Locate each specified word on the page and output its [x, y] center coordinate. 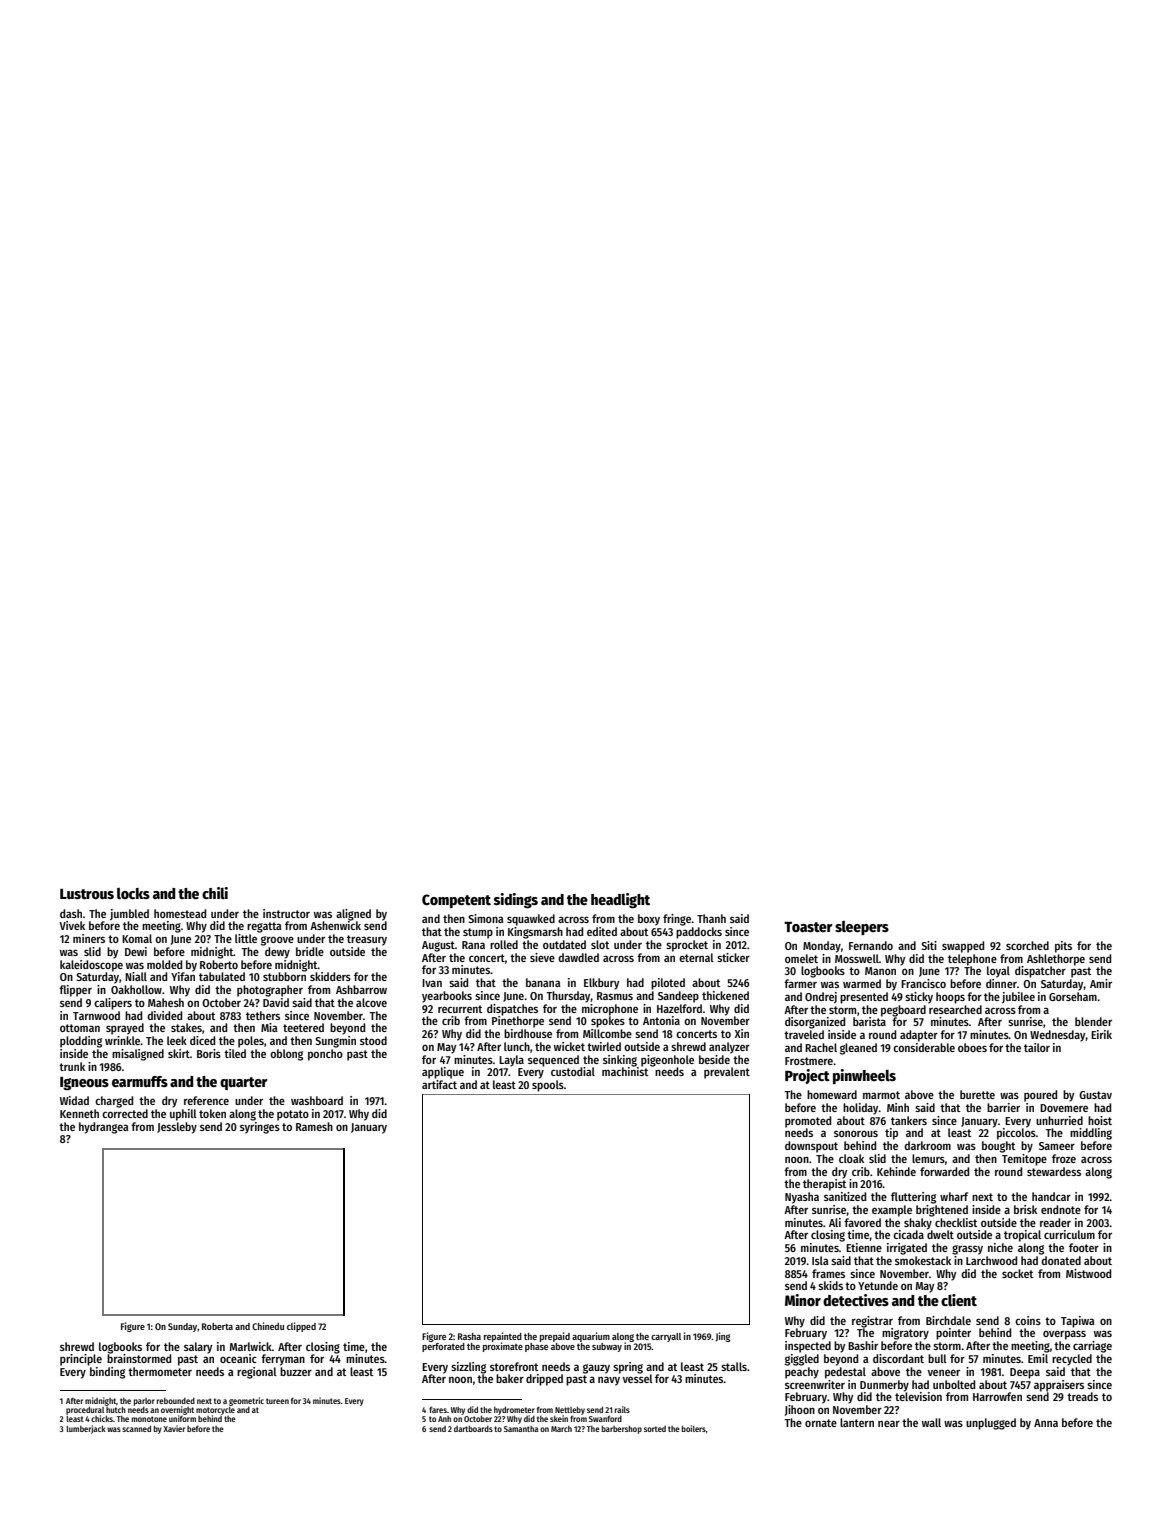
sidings [516, 901]
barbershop [622, 1429]
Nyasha [802, 1198]
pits [1063, 947]
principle [81, 1360]
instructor [286, 913]
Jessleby [177, 1128]
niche [1000, 1247]
